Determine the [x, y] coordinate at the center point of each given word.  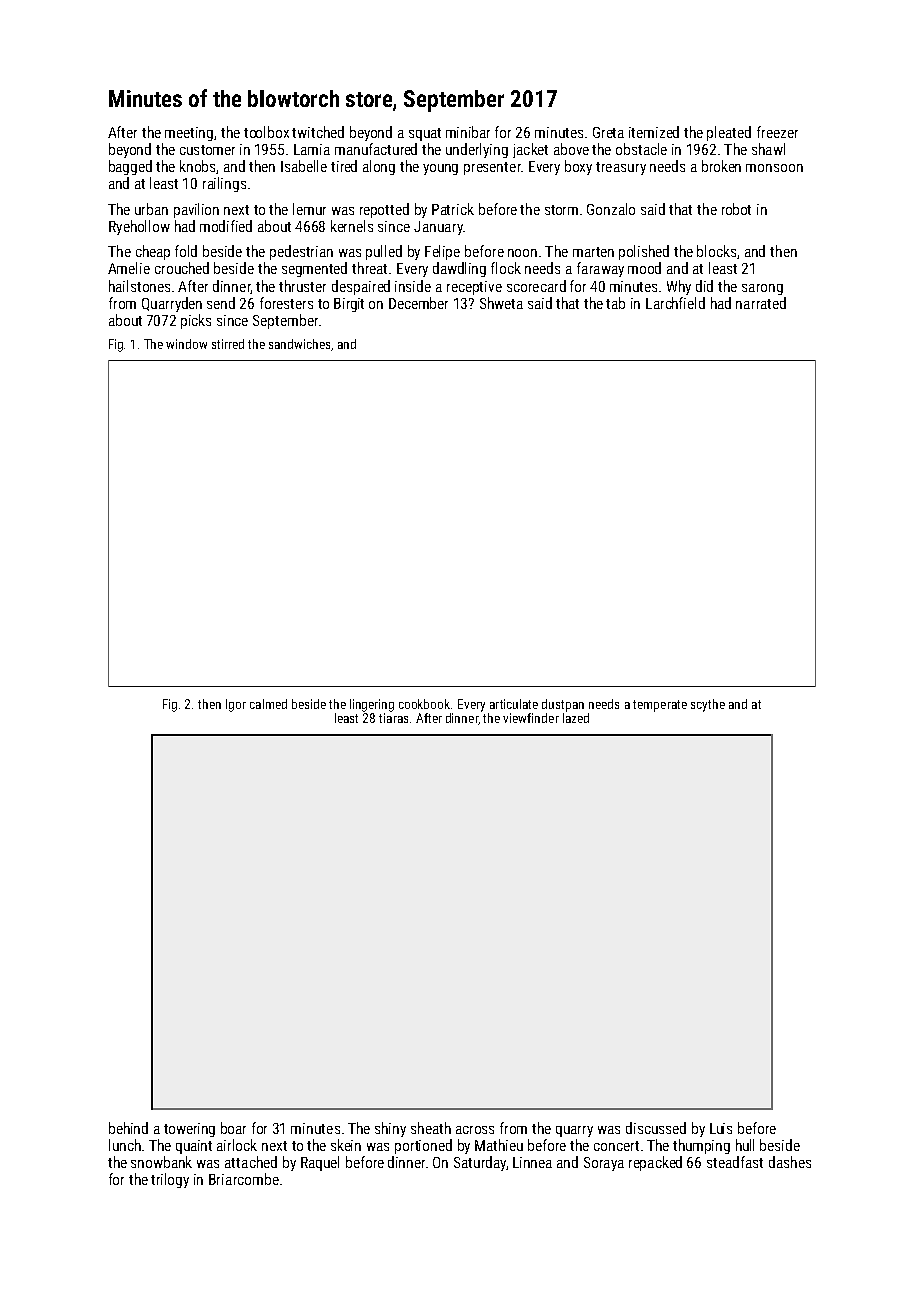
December [418, 303]
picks [196, 321]
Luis [721, 1128]
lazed [576, 718]
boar [233, 1128]
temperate [660, 706]
